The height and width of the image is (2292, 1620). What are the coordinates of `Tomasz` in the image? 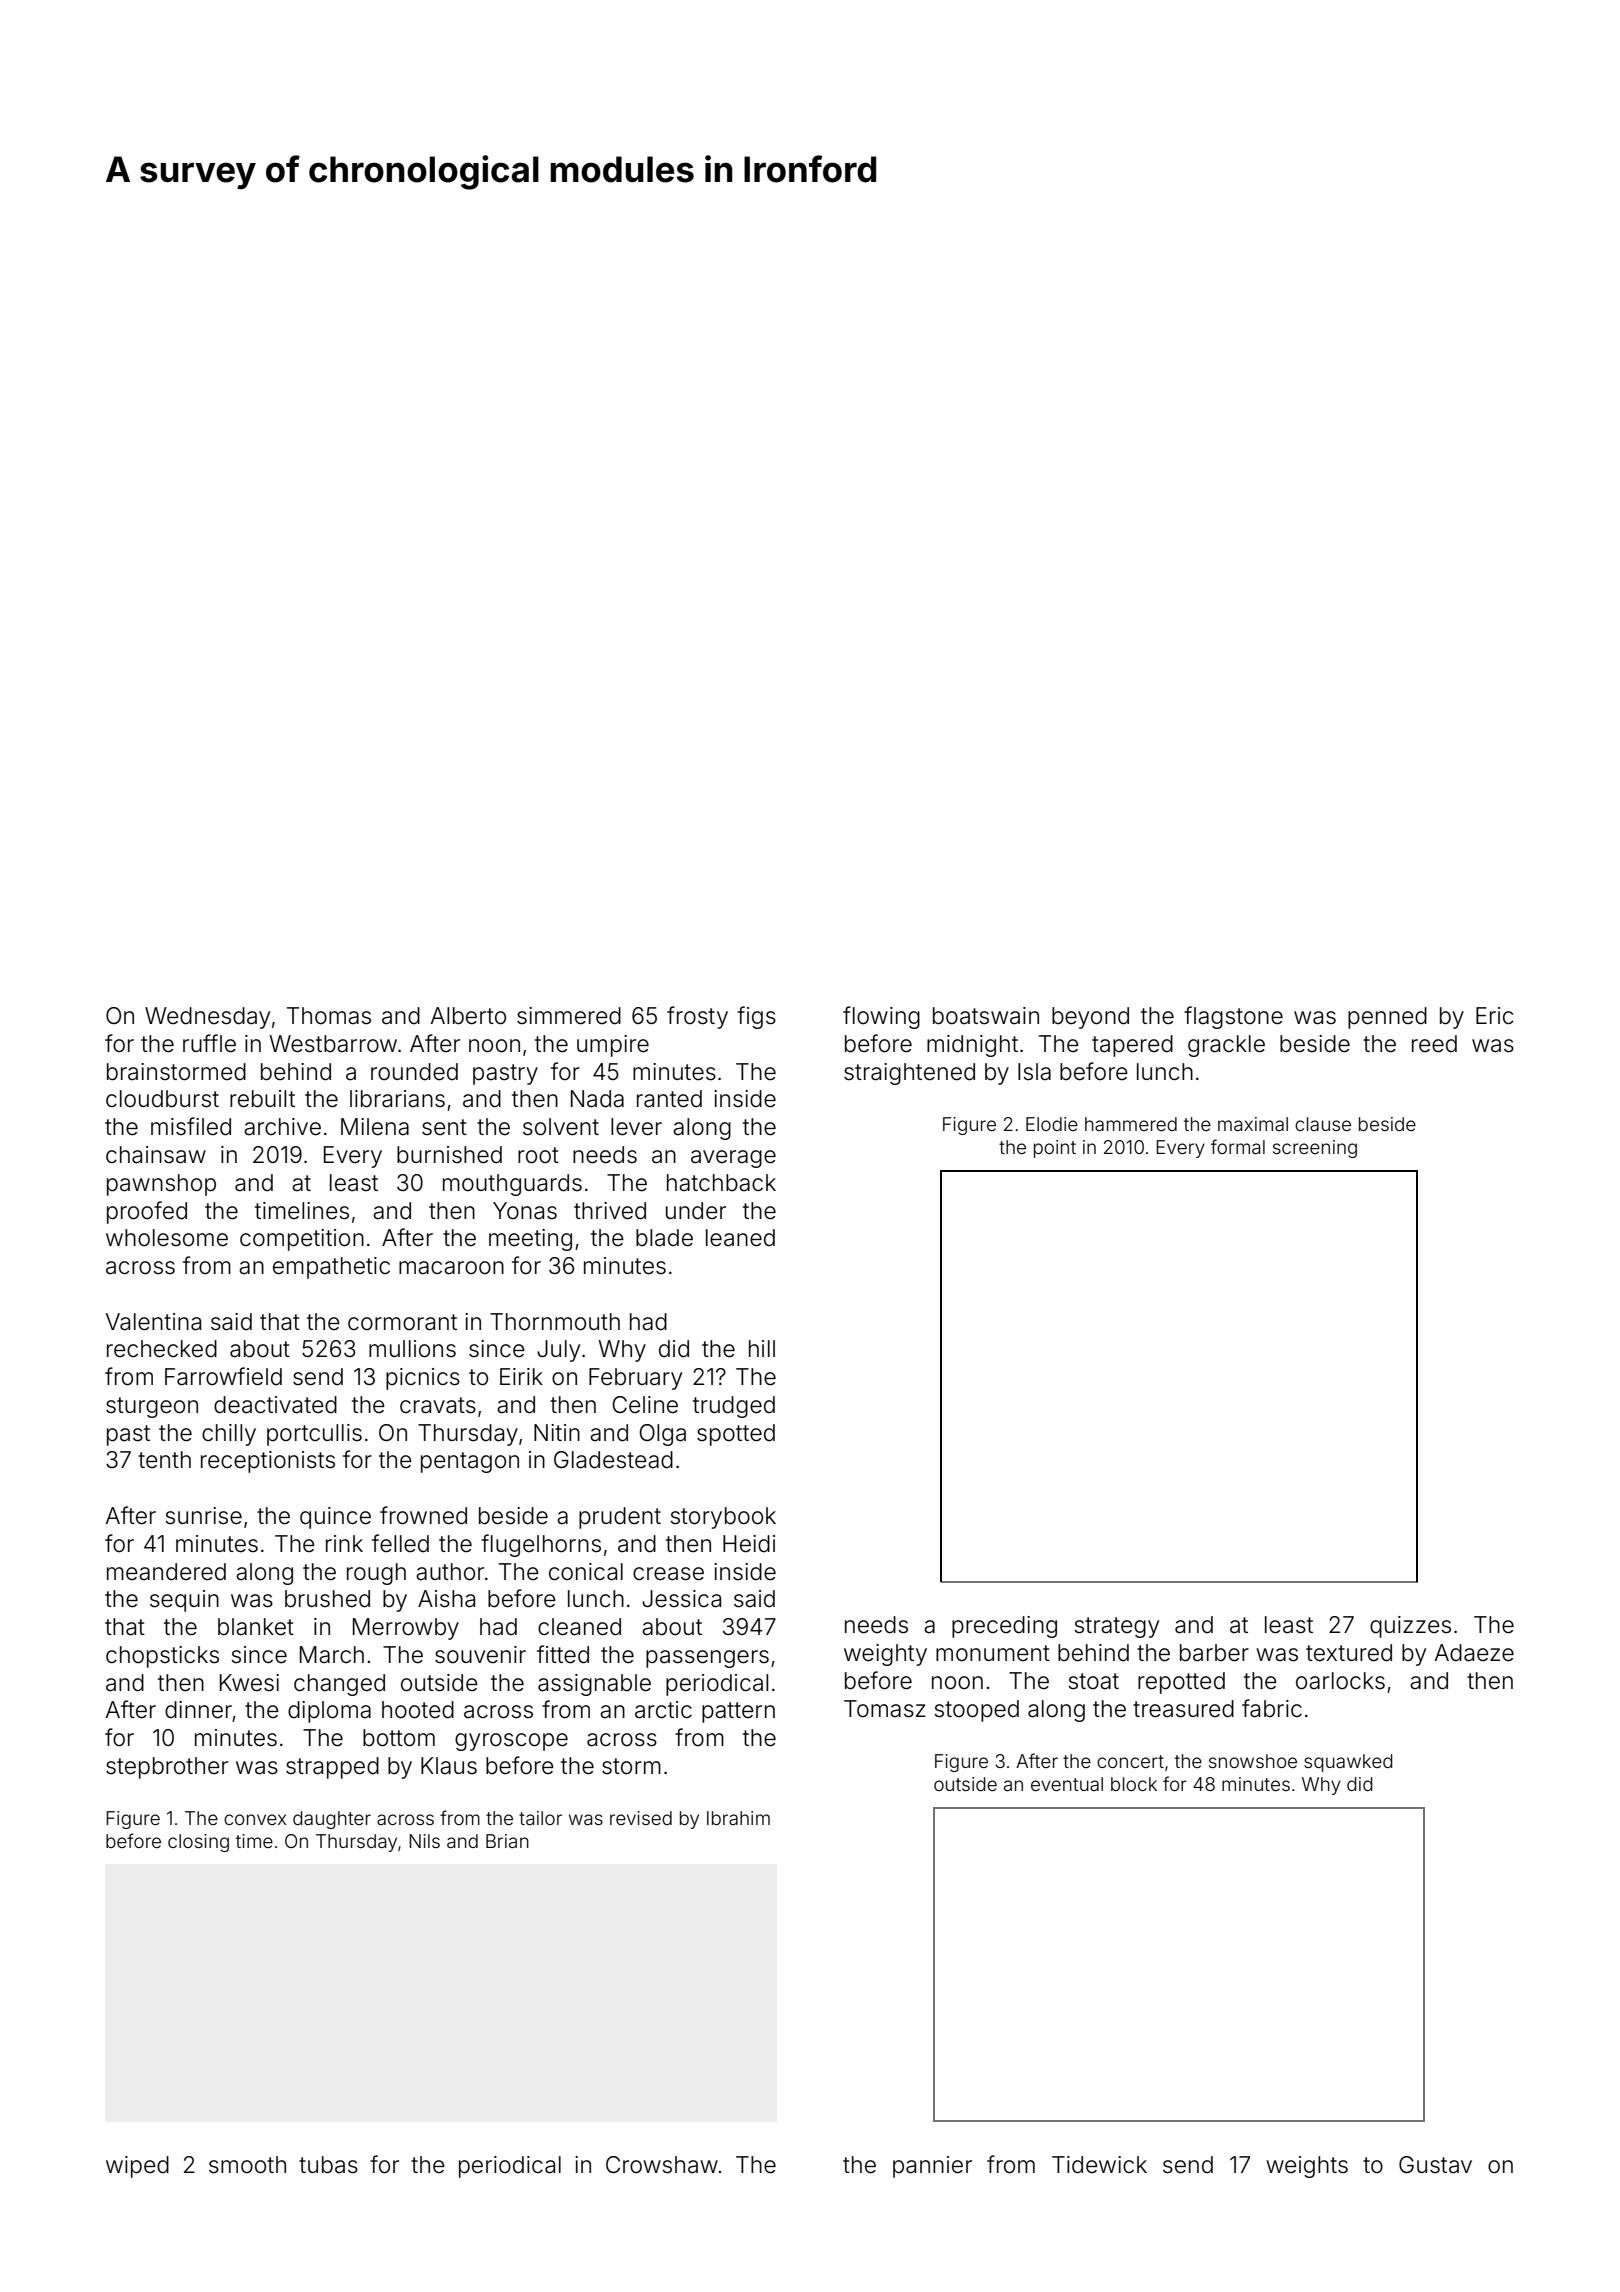 It's located at (885, 1709).
